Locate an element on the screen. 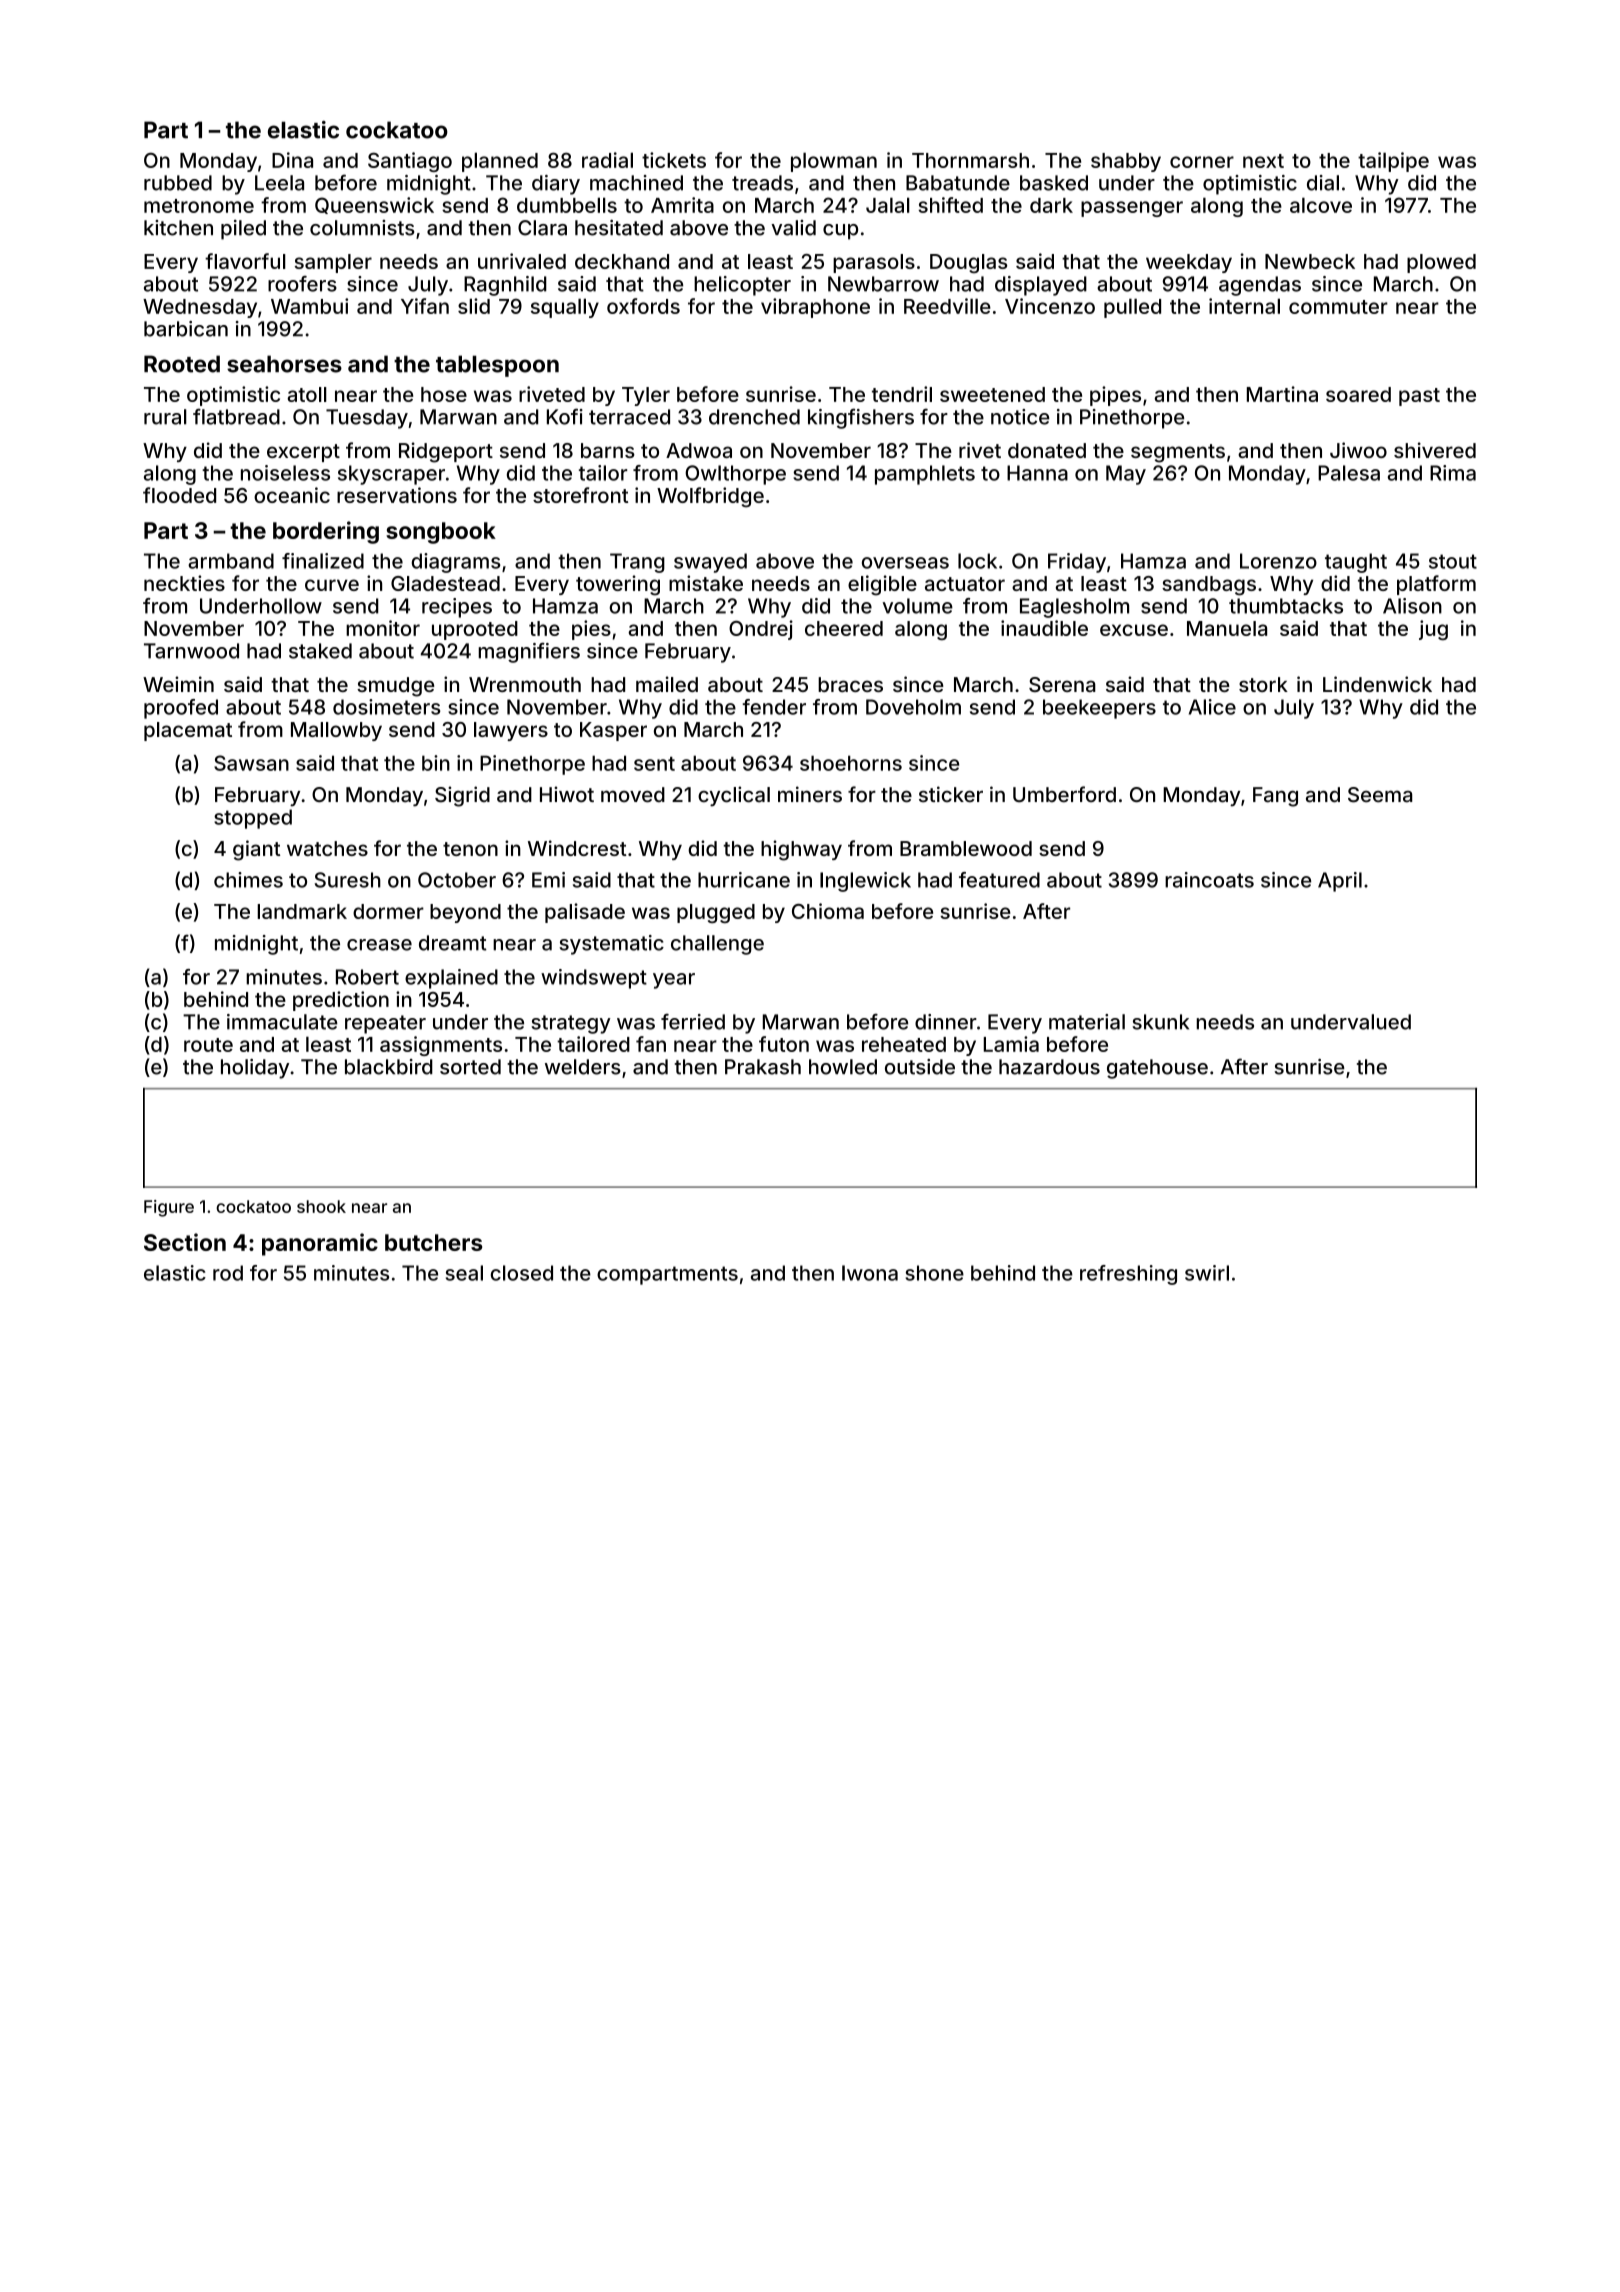  miners is located at coordinates (810, 794).
